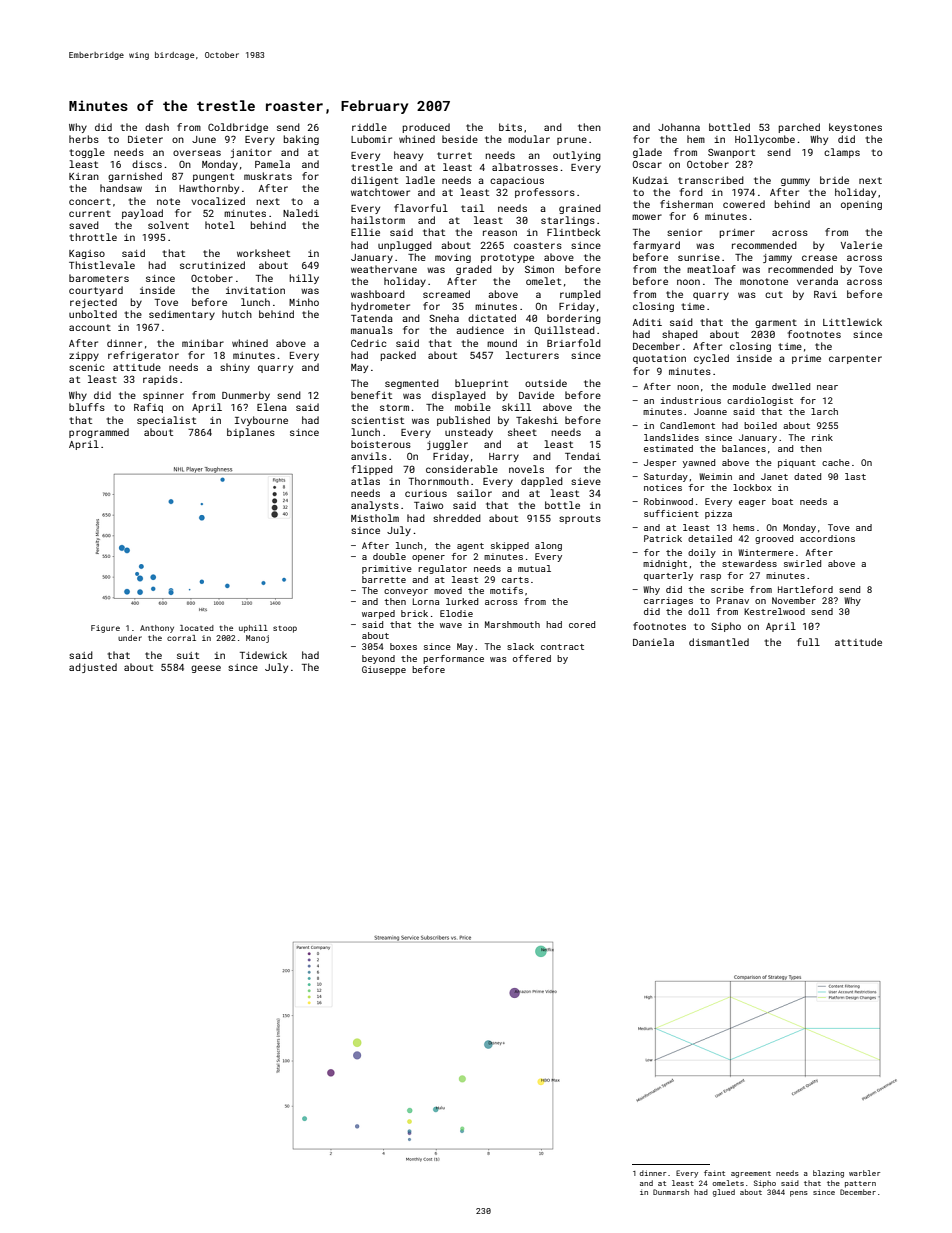  I want to click on agreement, so click(751, 1174).
